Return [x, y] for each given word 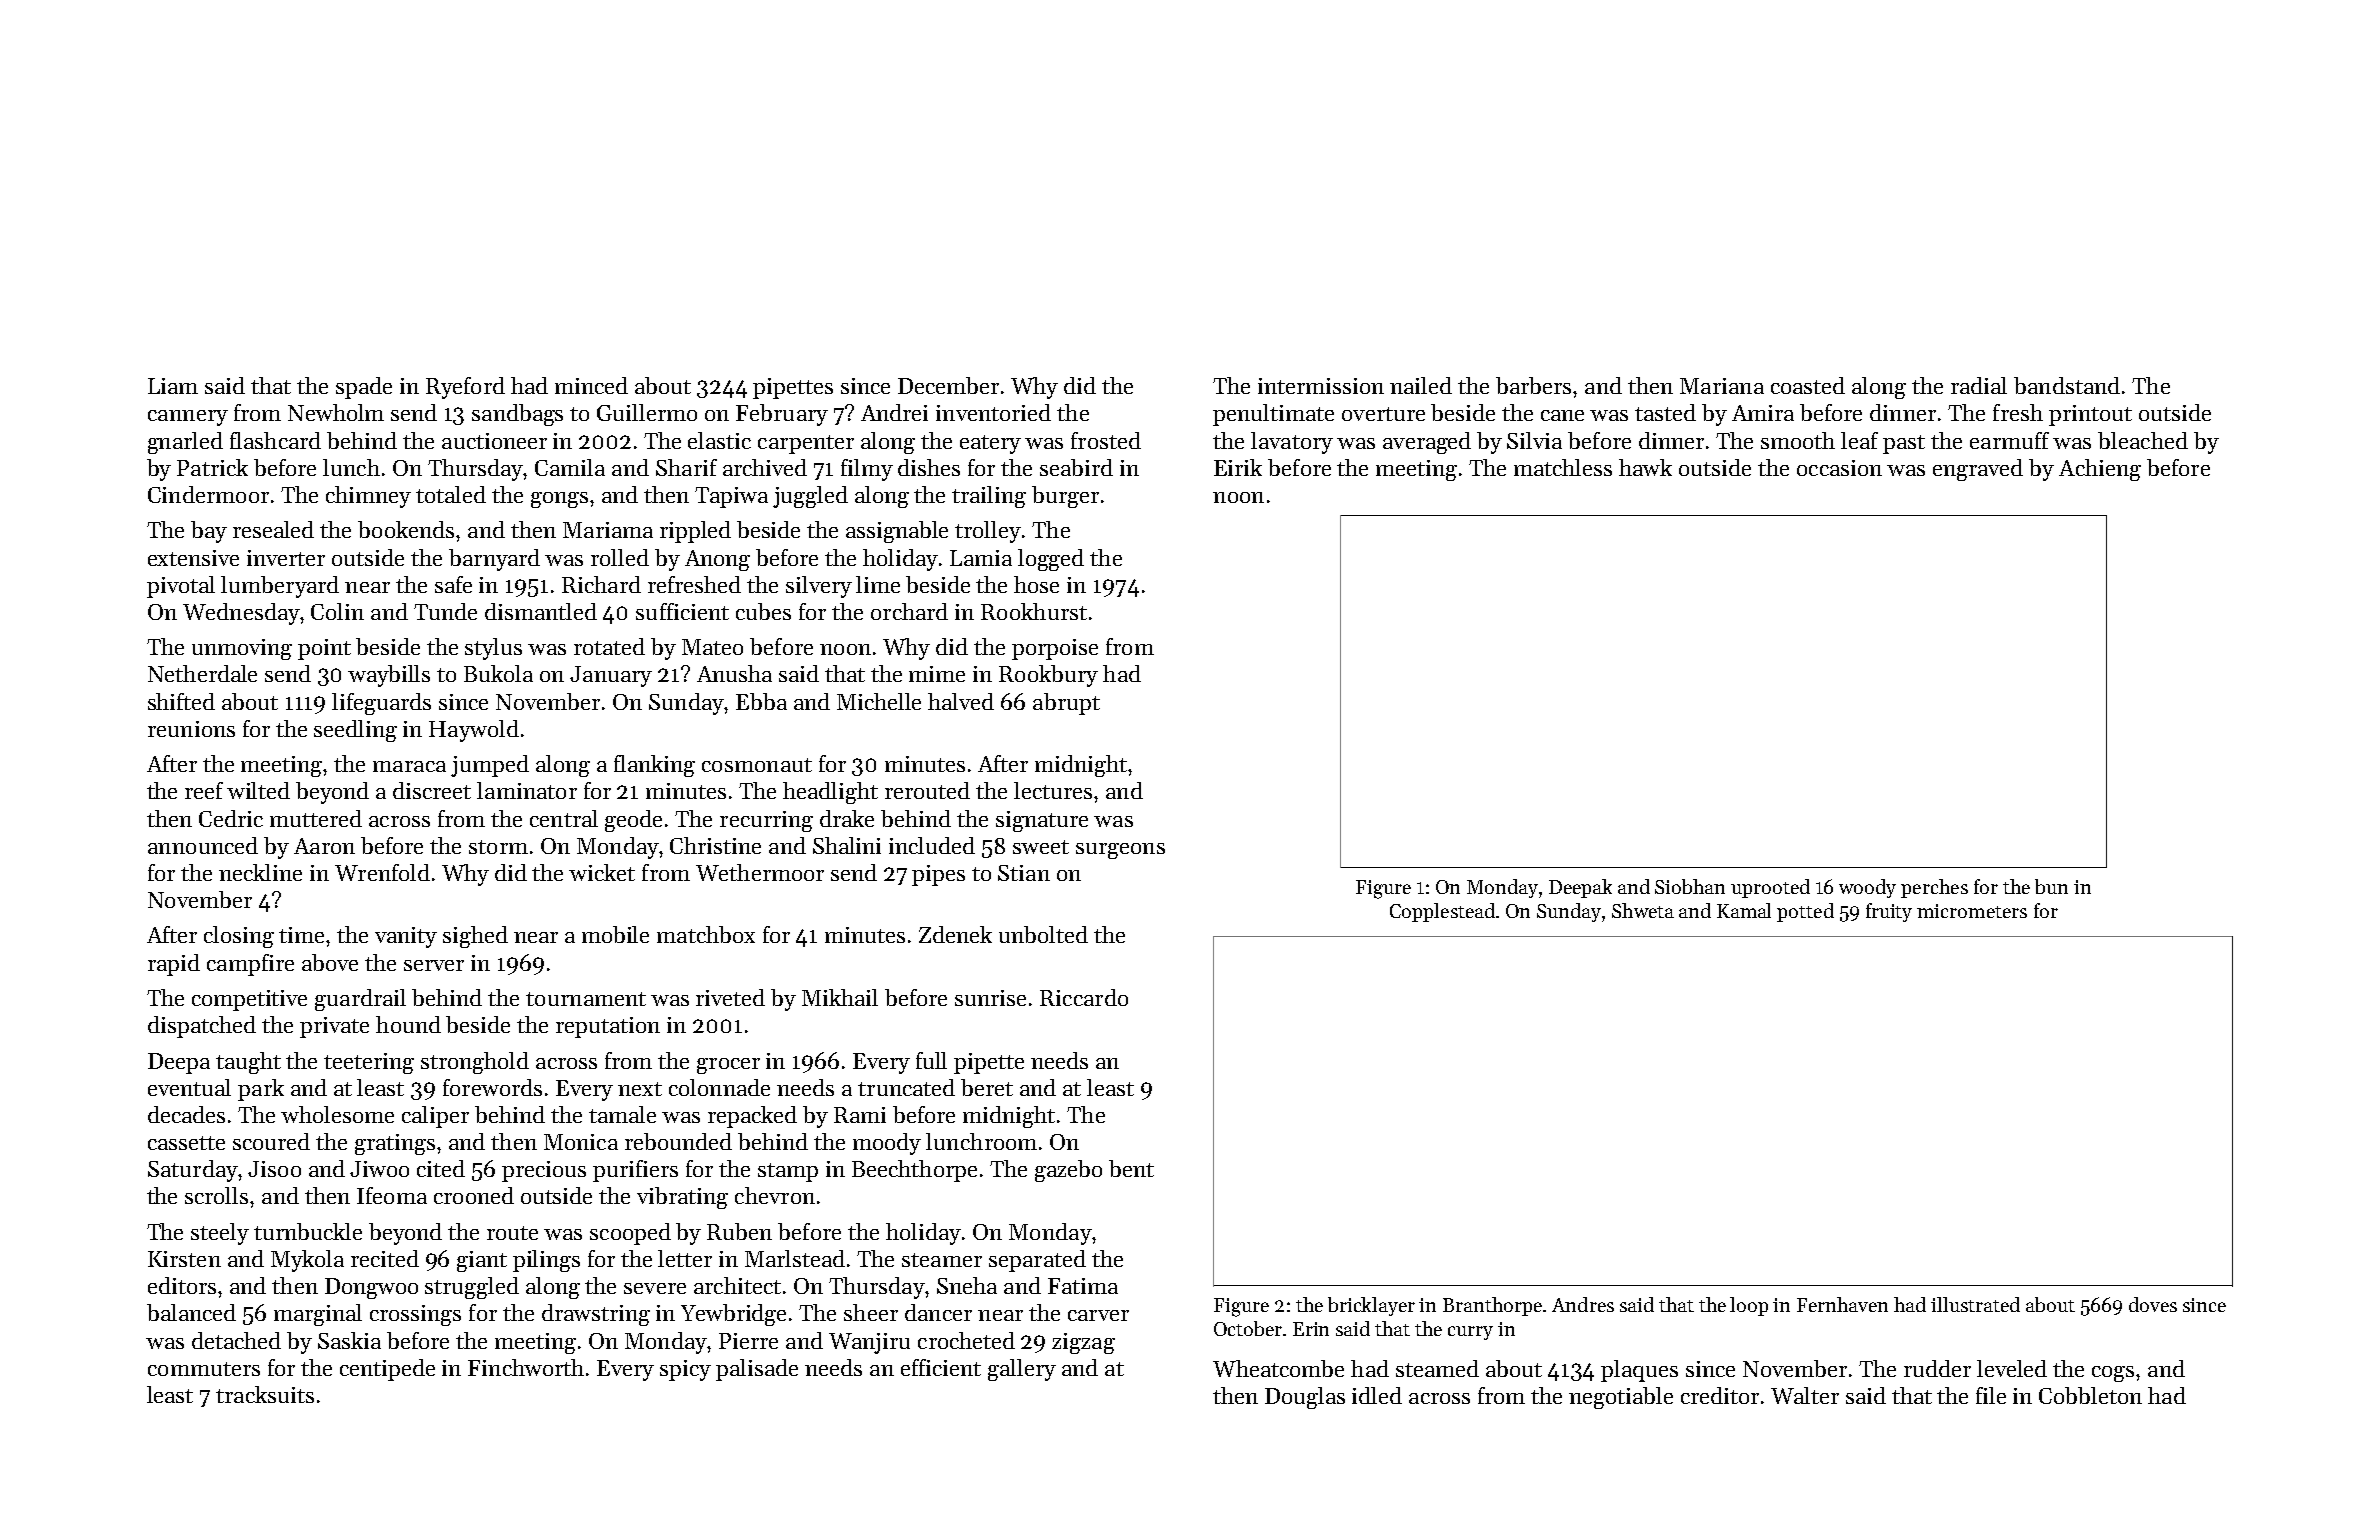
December [948, 385]
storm [498, 847]
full [931, 1060]
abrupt [1066, 704]
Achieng [2100, 470]
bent [1131, 1168]
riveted [730, 997]
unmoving [242, 649]
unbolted [1043, 934]
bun [2051, 886]
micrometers [1972, 911]
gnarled [185, 443]
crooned [474, 1195]
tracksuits [265, 1394]
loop [1749, 1306]
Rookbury [1048, 676]
